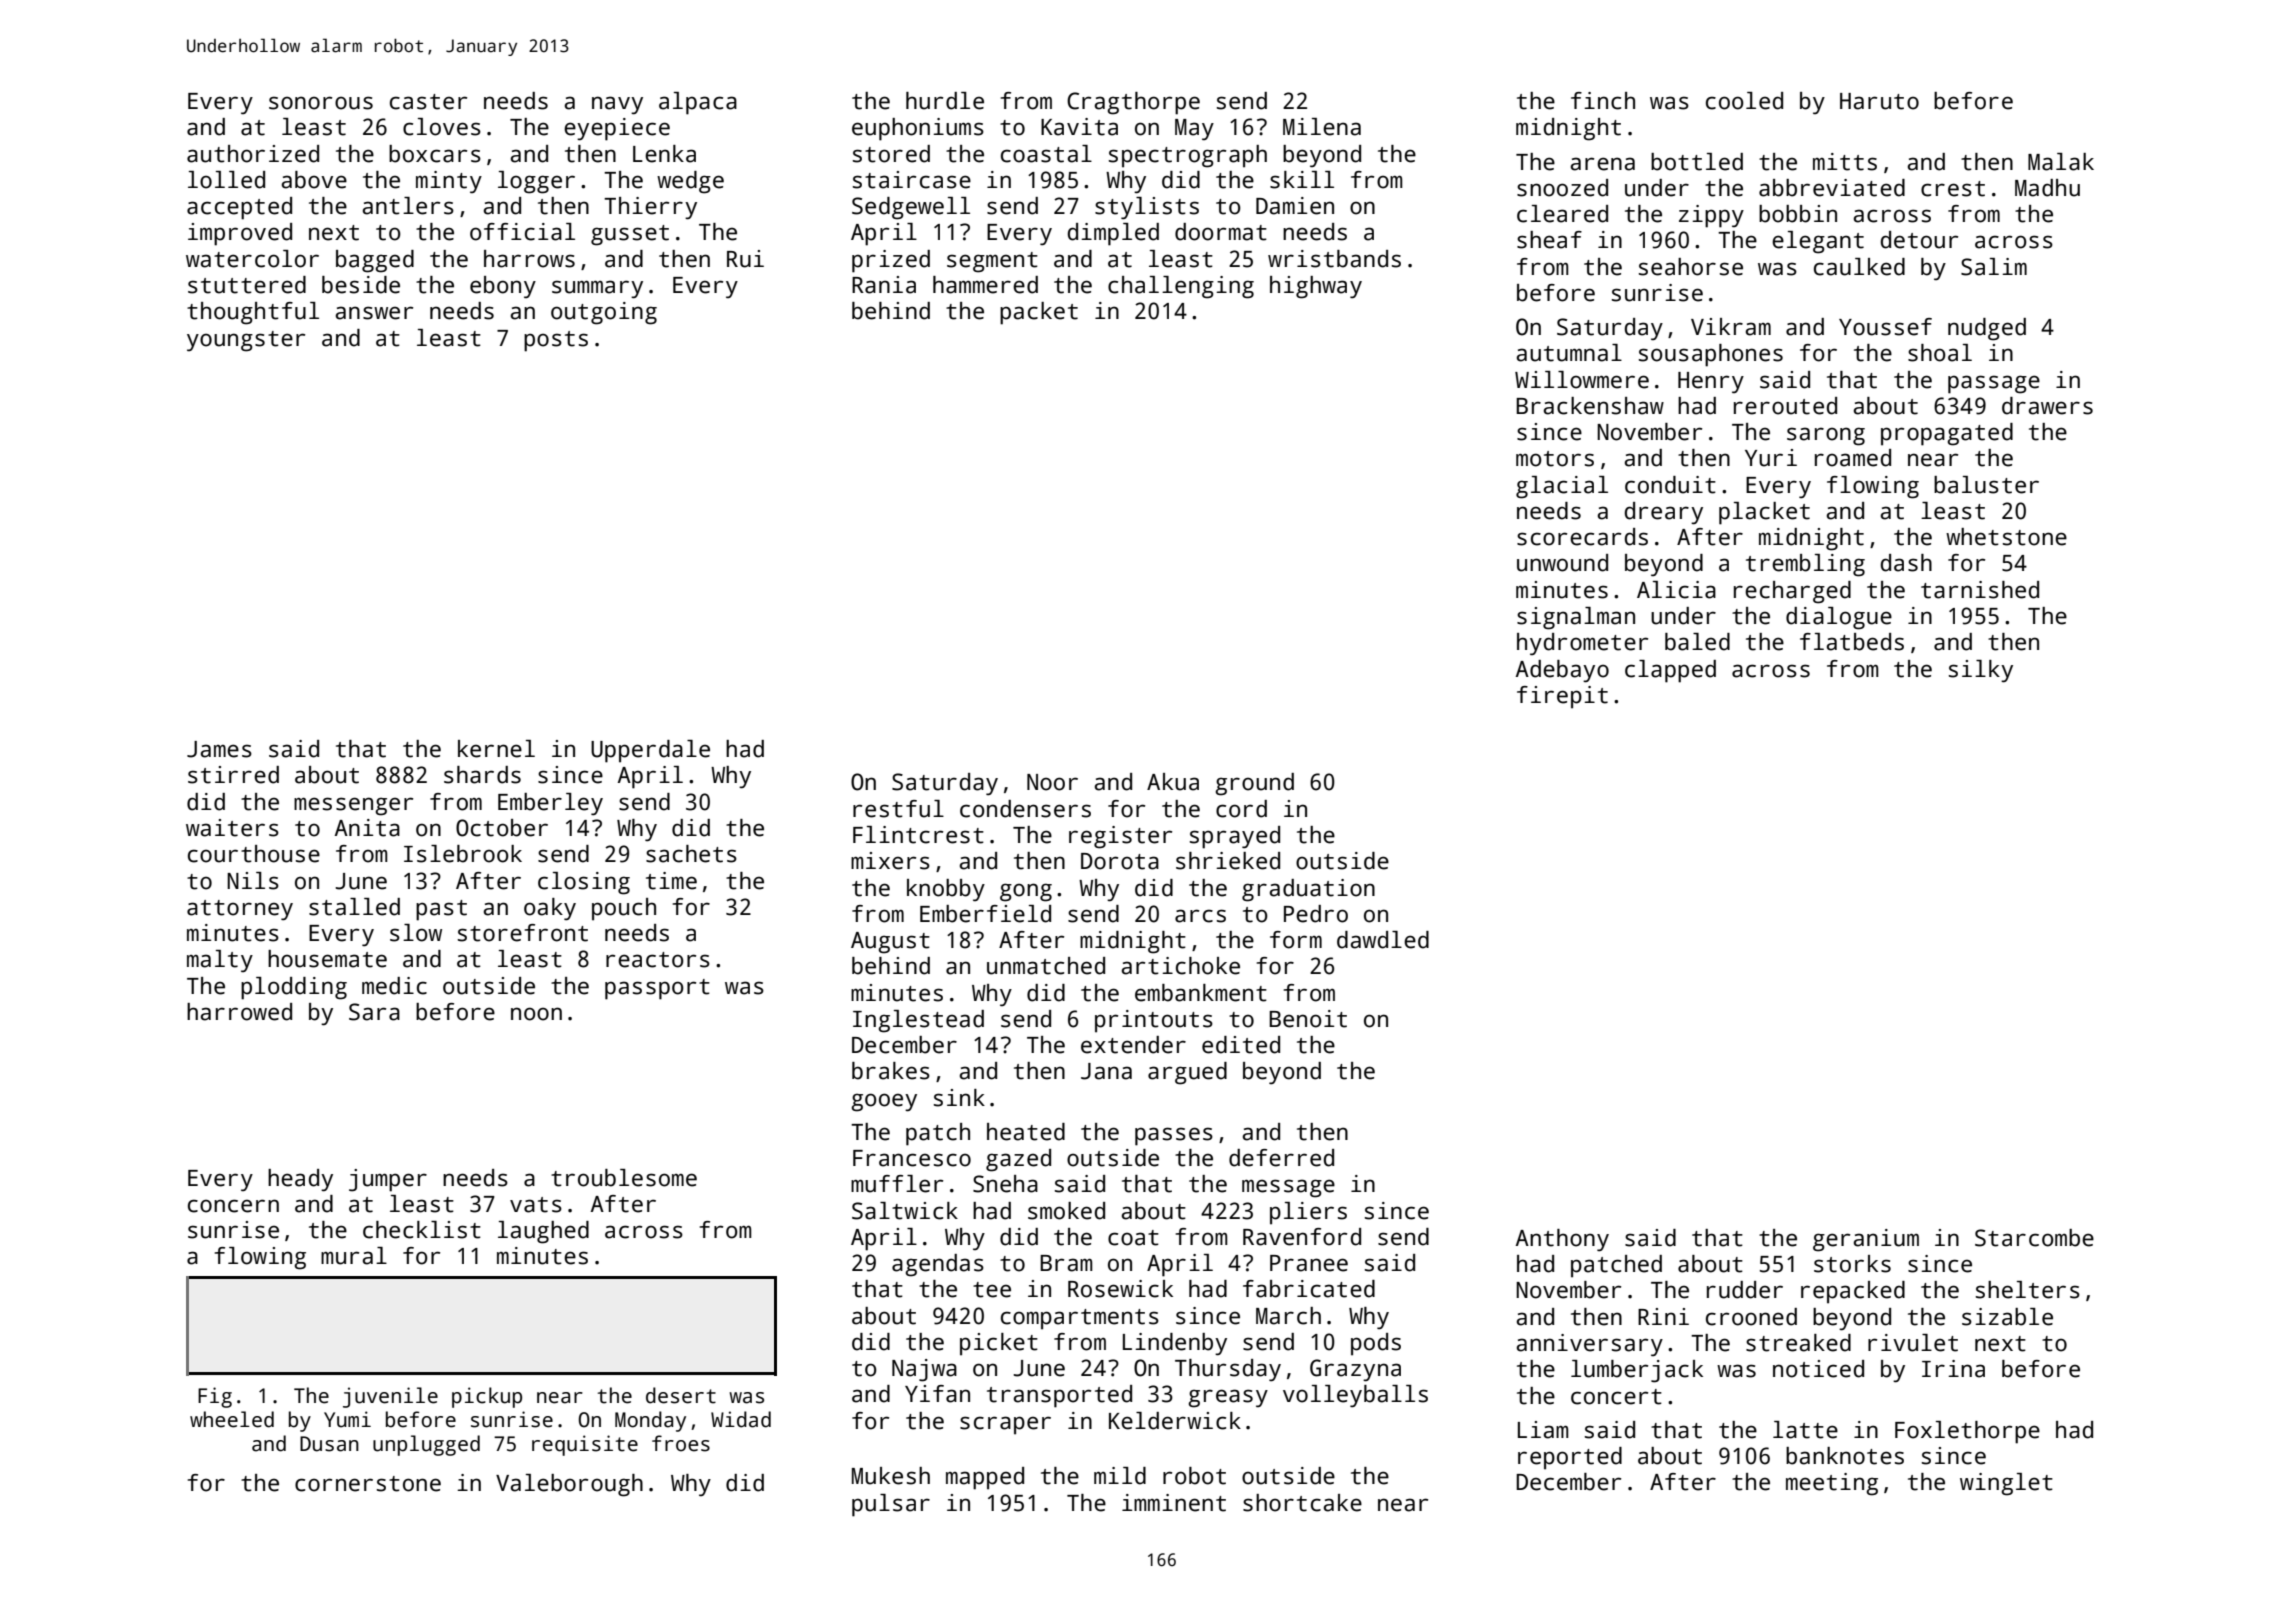 The image size is (2292, 1620). What do you see at coordinates (536, 1014) in the page?
I see `noon` at bounding box center [536, 1014].
